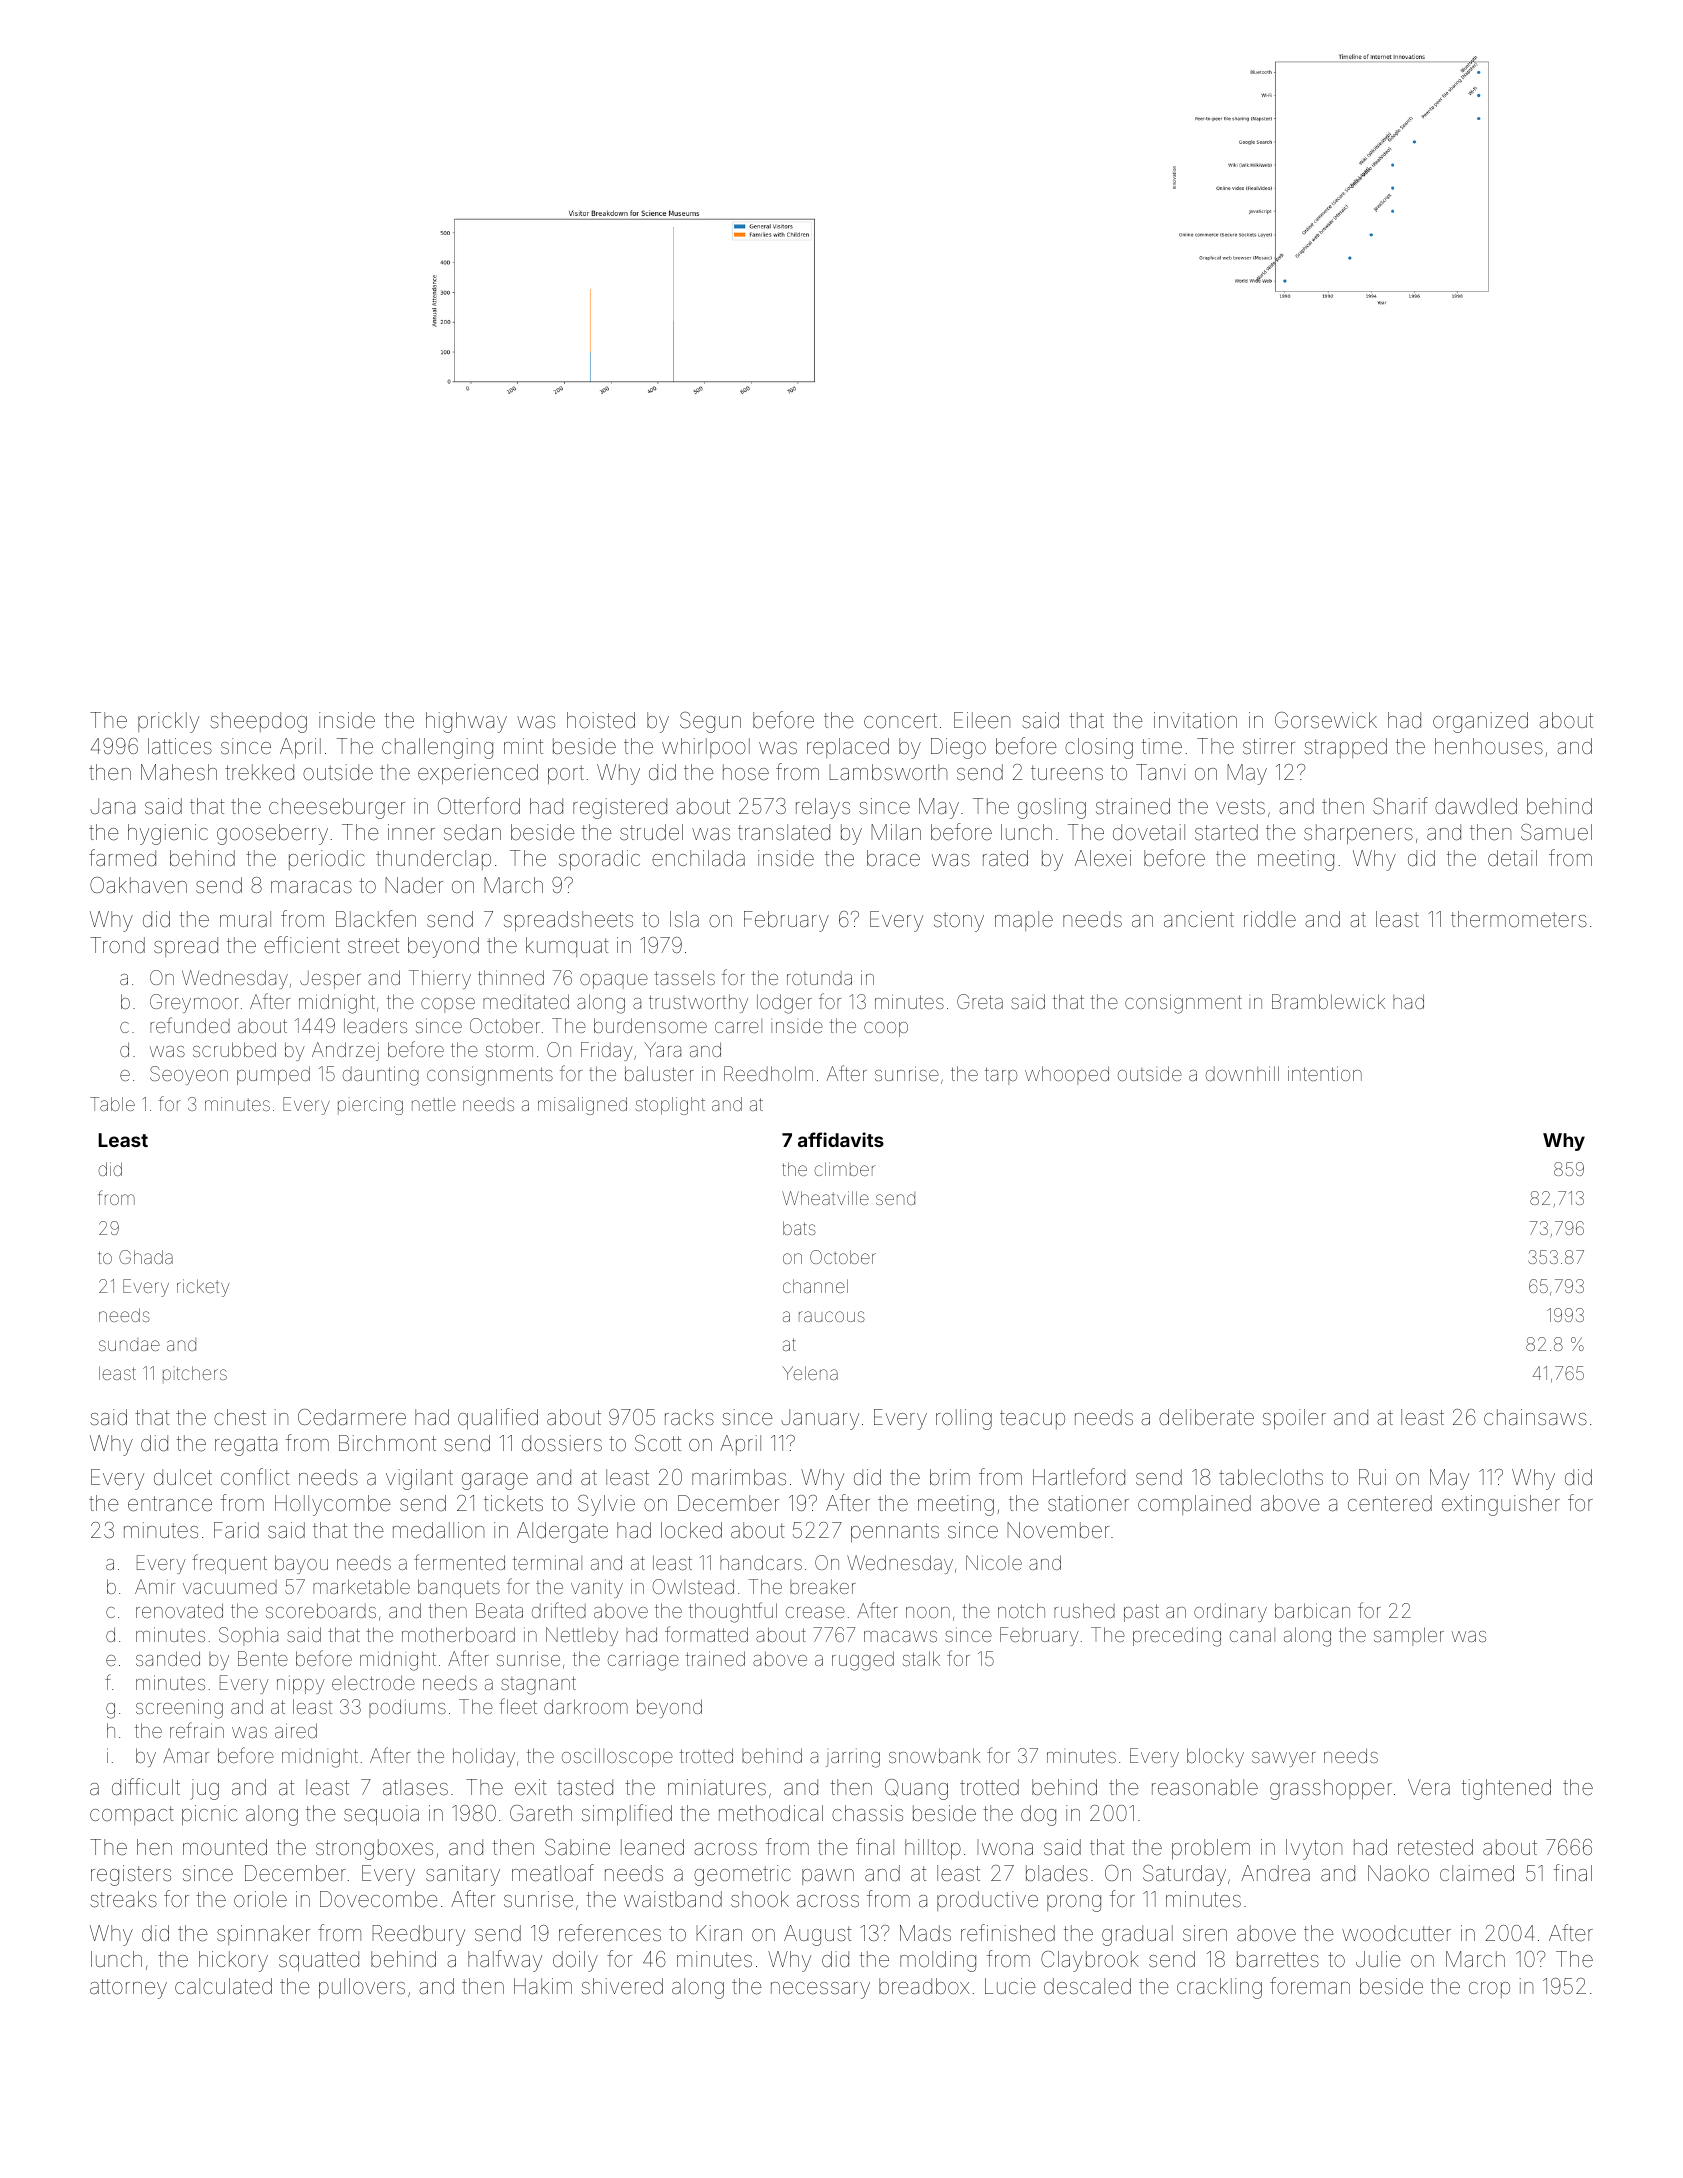  Describe the element at coordinates (1001, 1076) in the screenshot. I see `tarp` at that location.
